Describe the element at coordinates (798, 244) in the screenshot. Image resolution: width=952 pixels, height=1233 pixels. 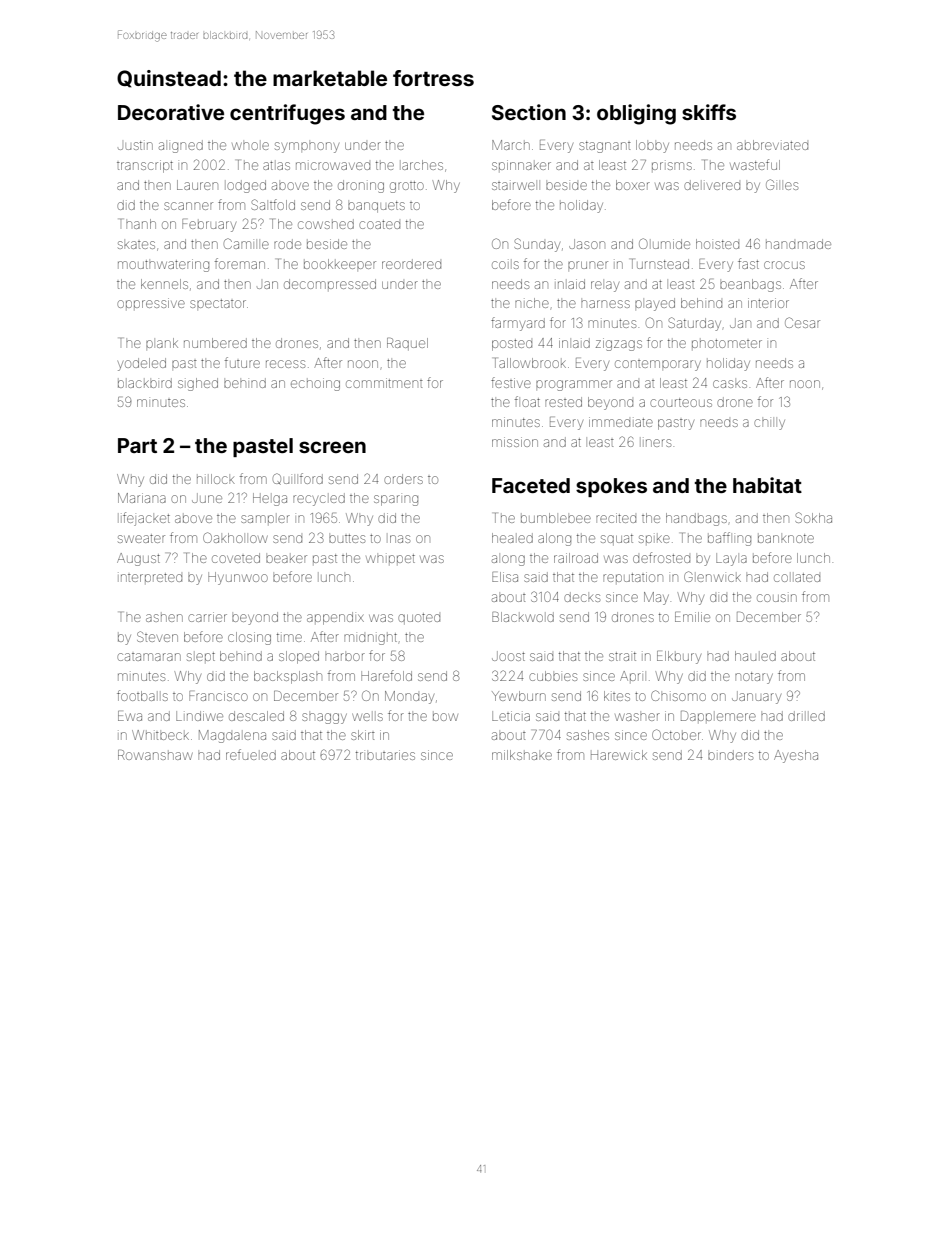
I see `handmade` at that location.
